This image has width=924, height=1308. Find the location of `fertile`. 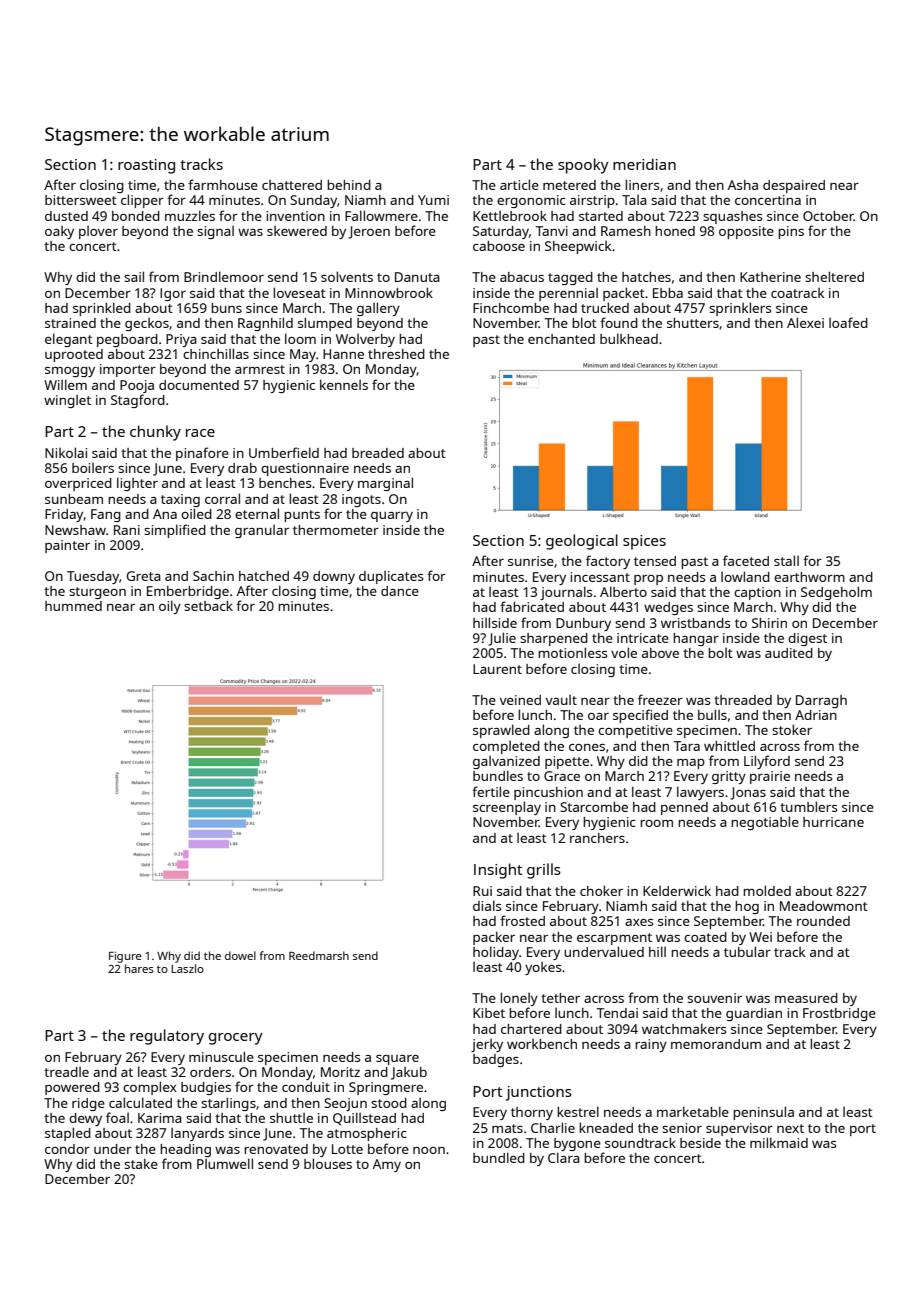

fertile is located at coordinates (491, 791).
